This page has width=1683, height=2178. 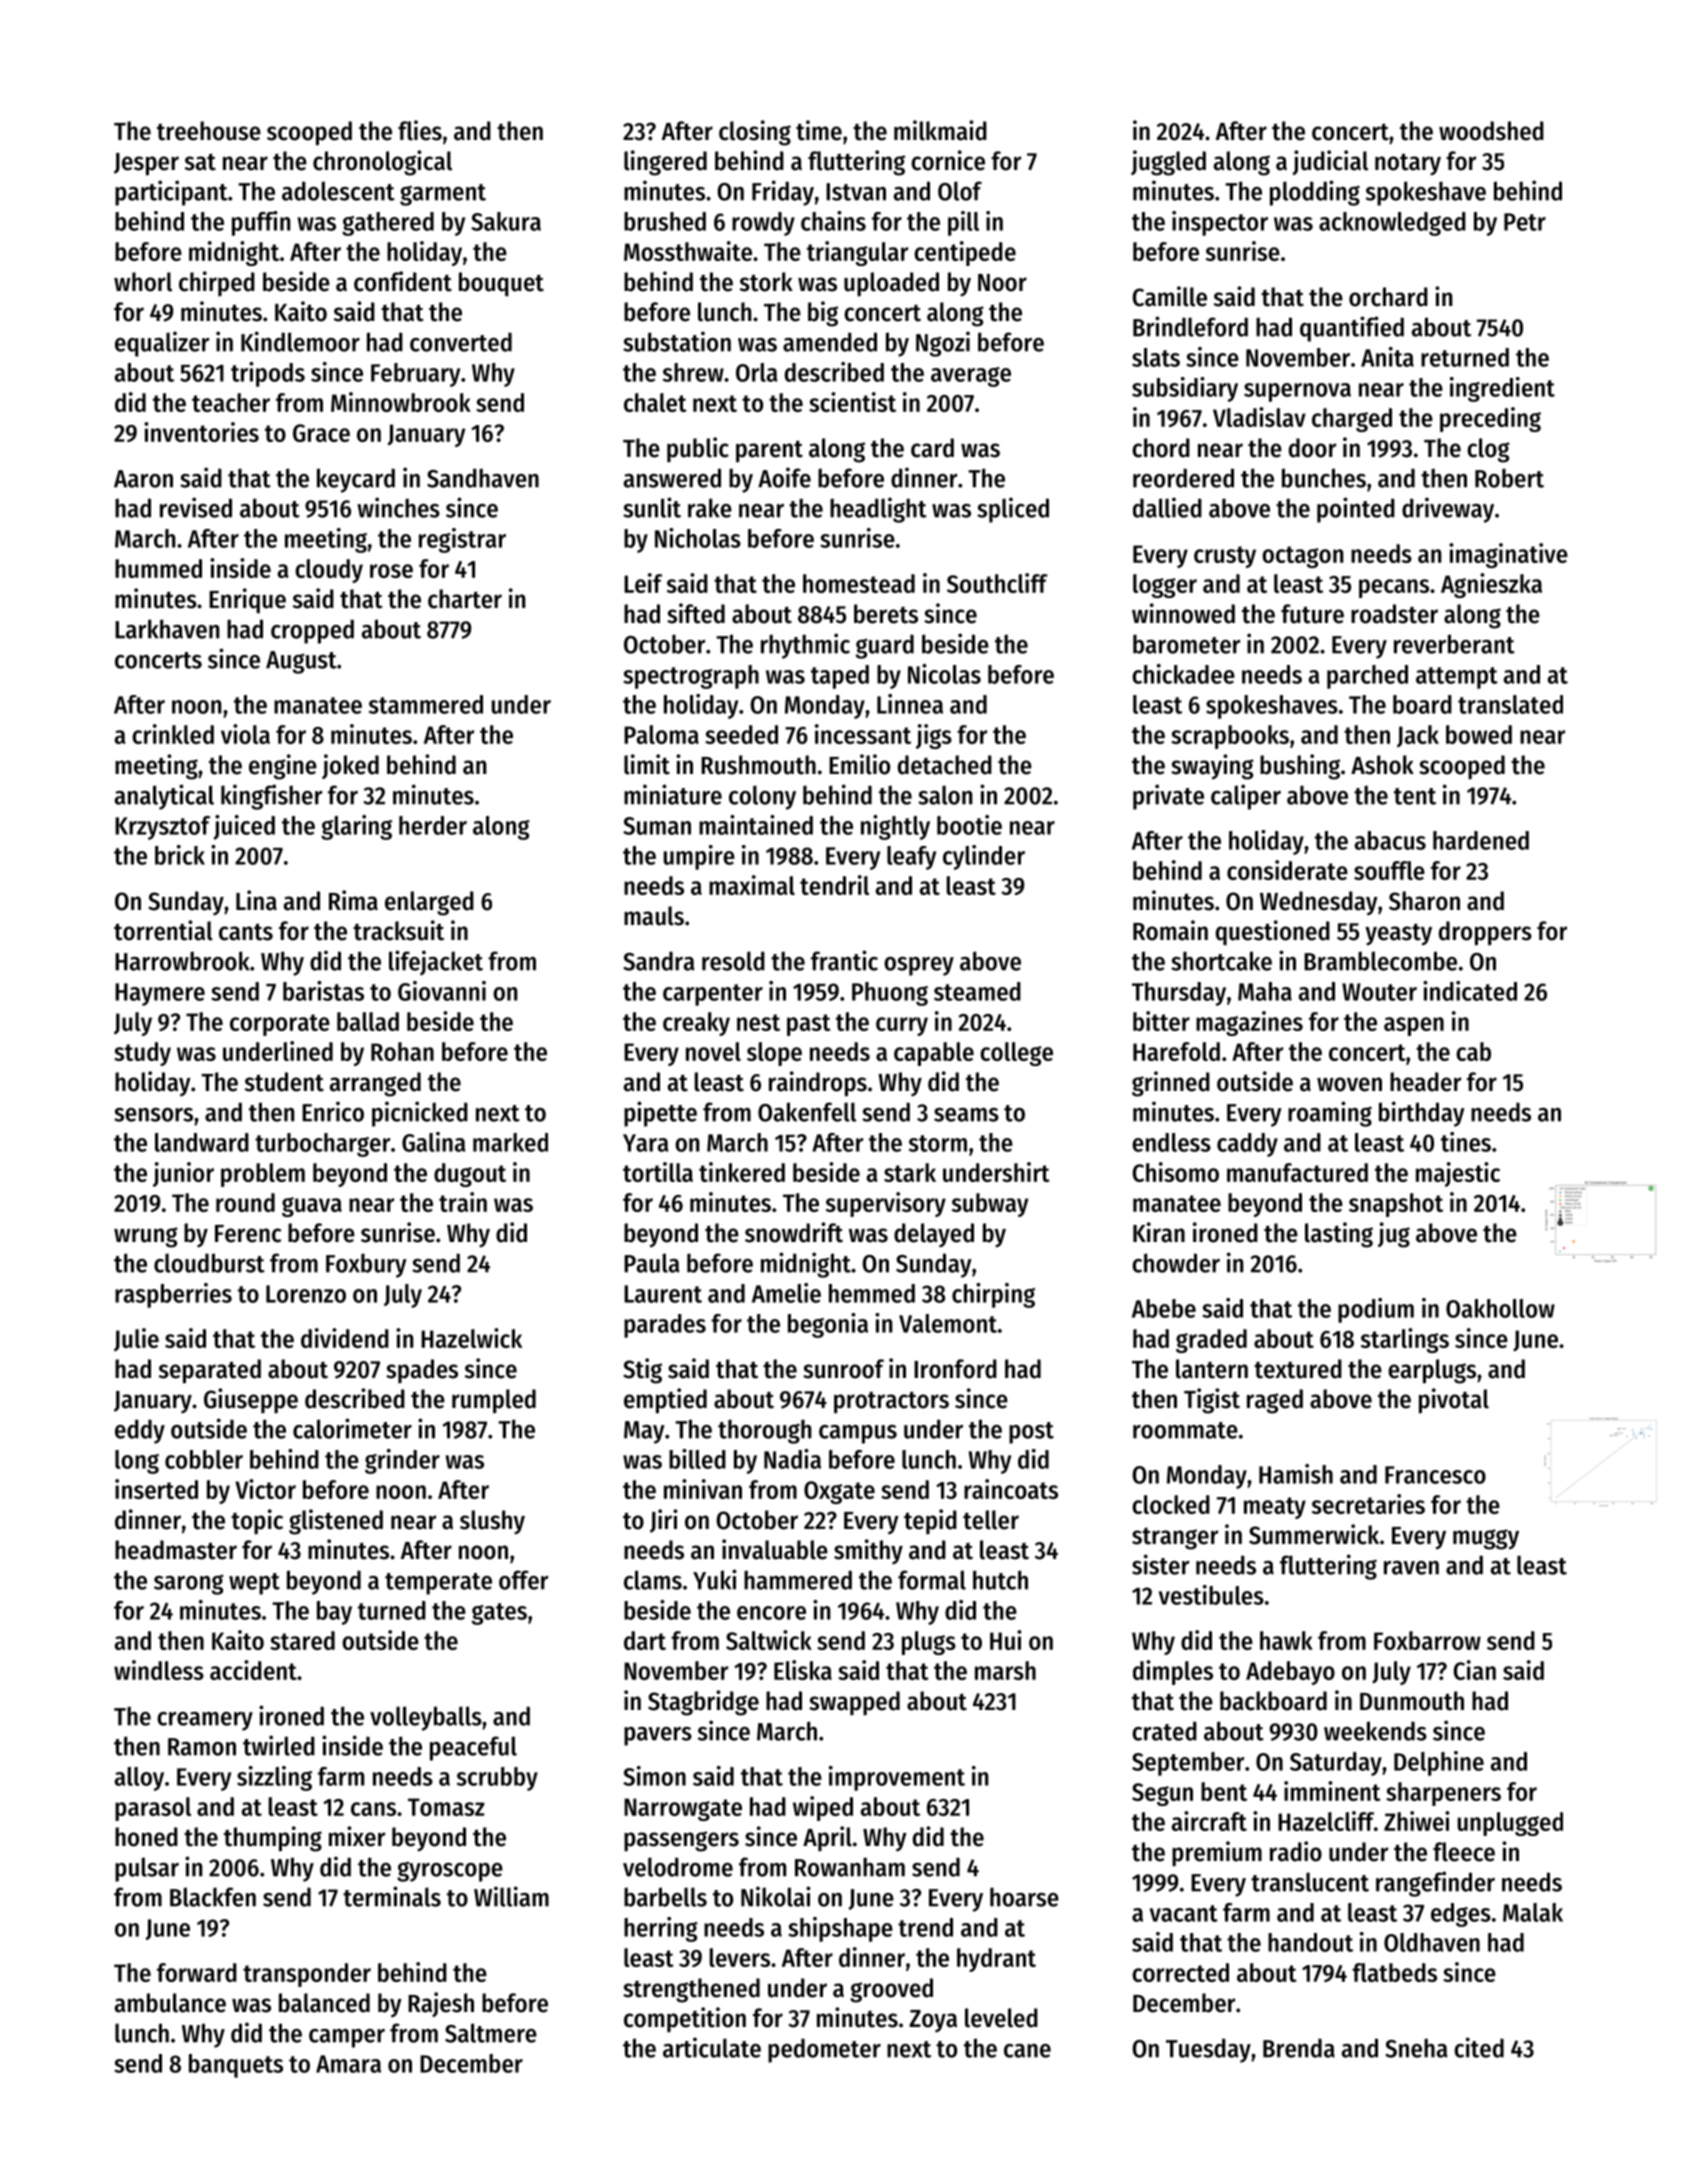 What do you see at coordinates (348, 2064) in the page?
I see `Amara` at bounding box center [348, 2064].
